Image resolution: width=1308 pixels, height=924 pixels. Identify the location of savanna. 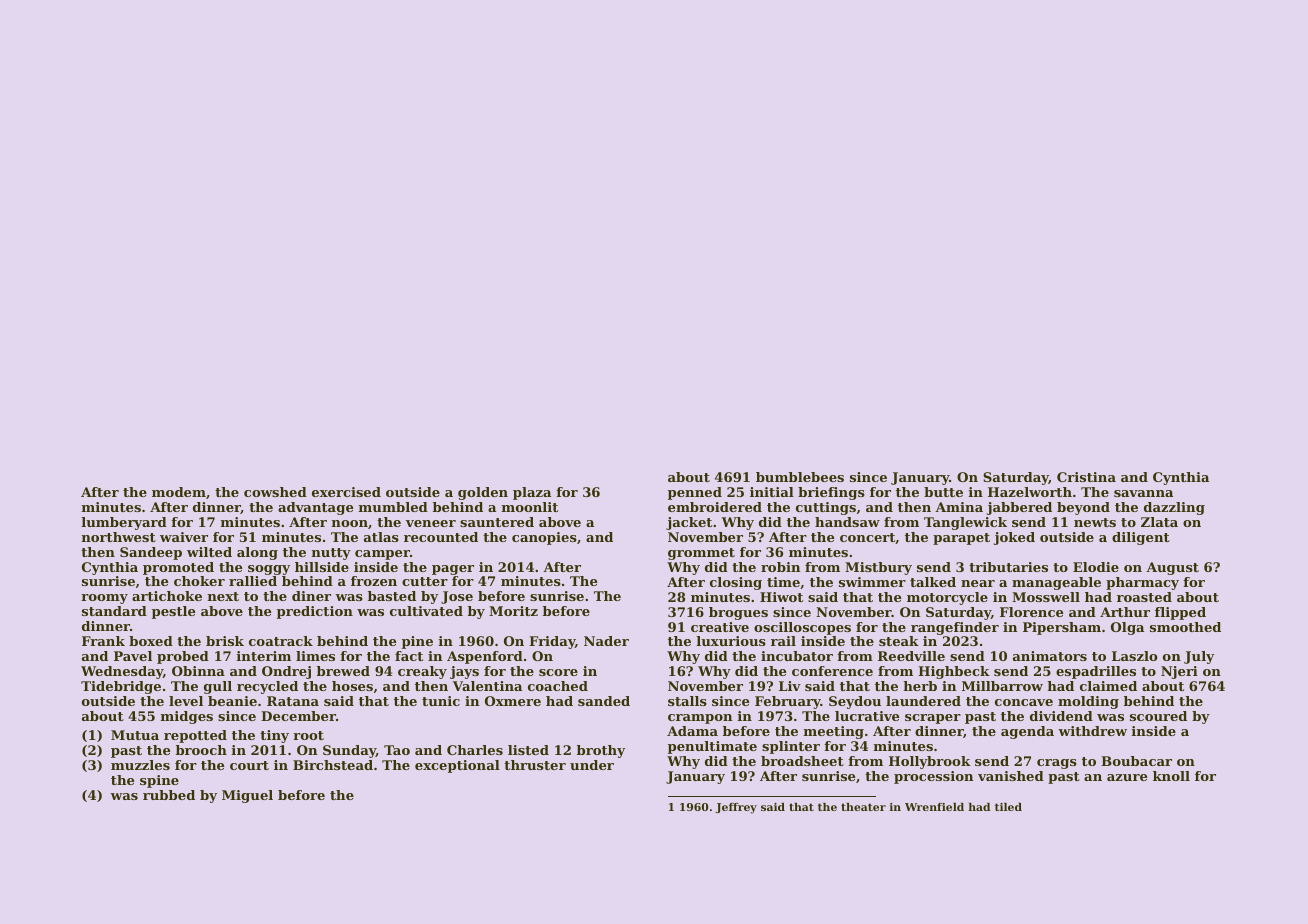
(1143, 493).
